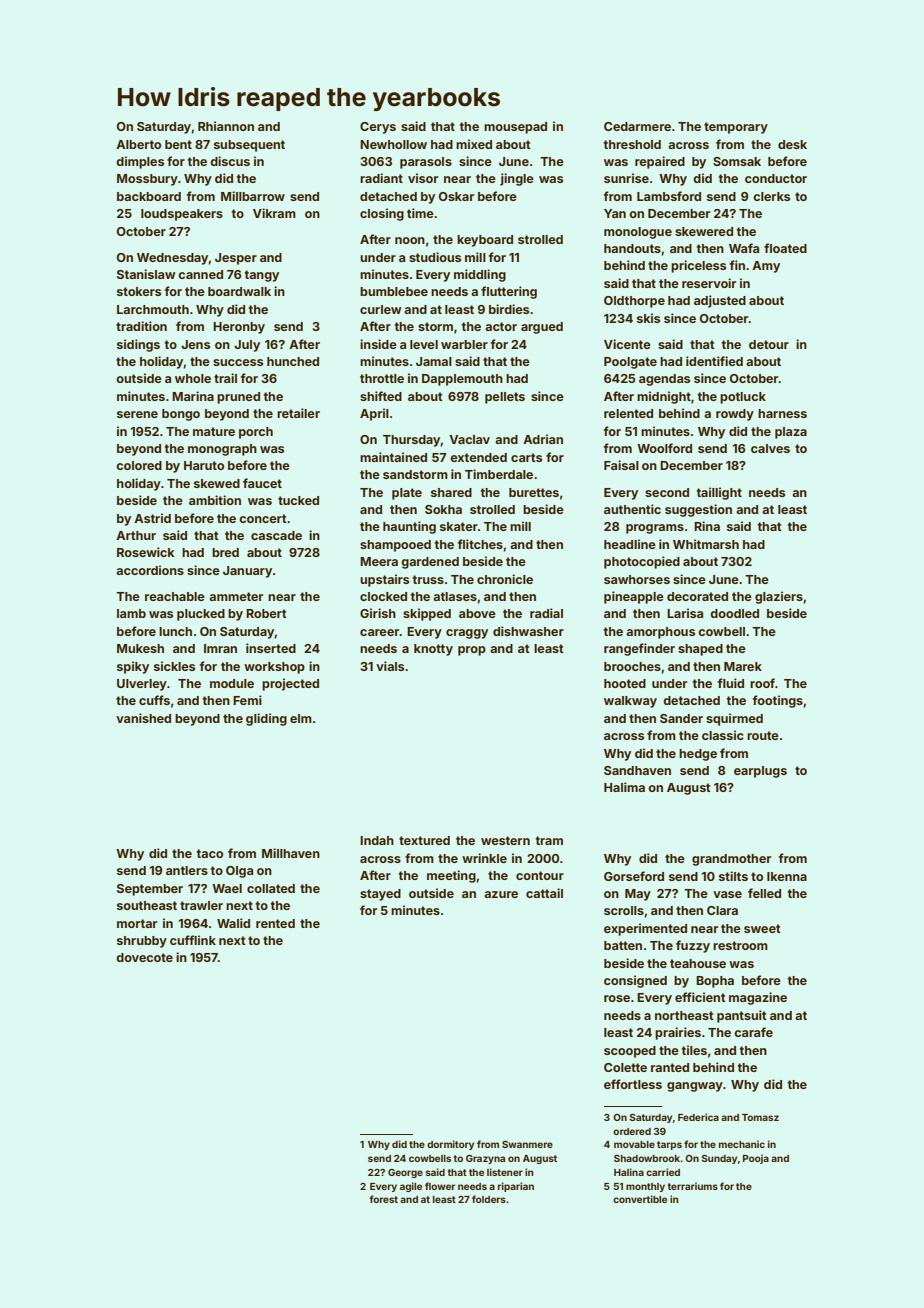  I want to click on sidings, so click(138, 345).
